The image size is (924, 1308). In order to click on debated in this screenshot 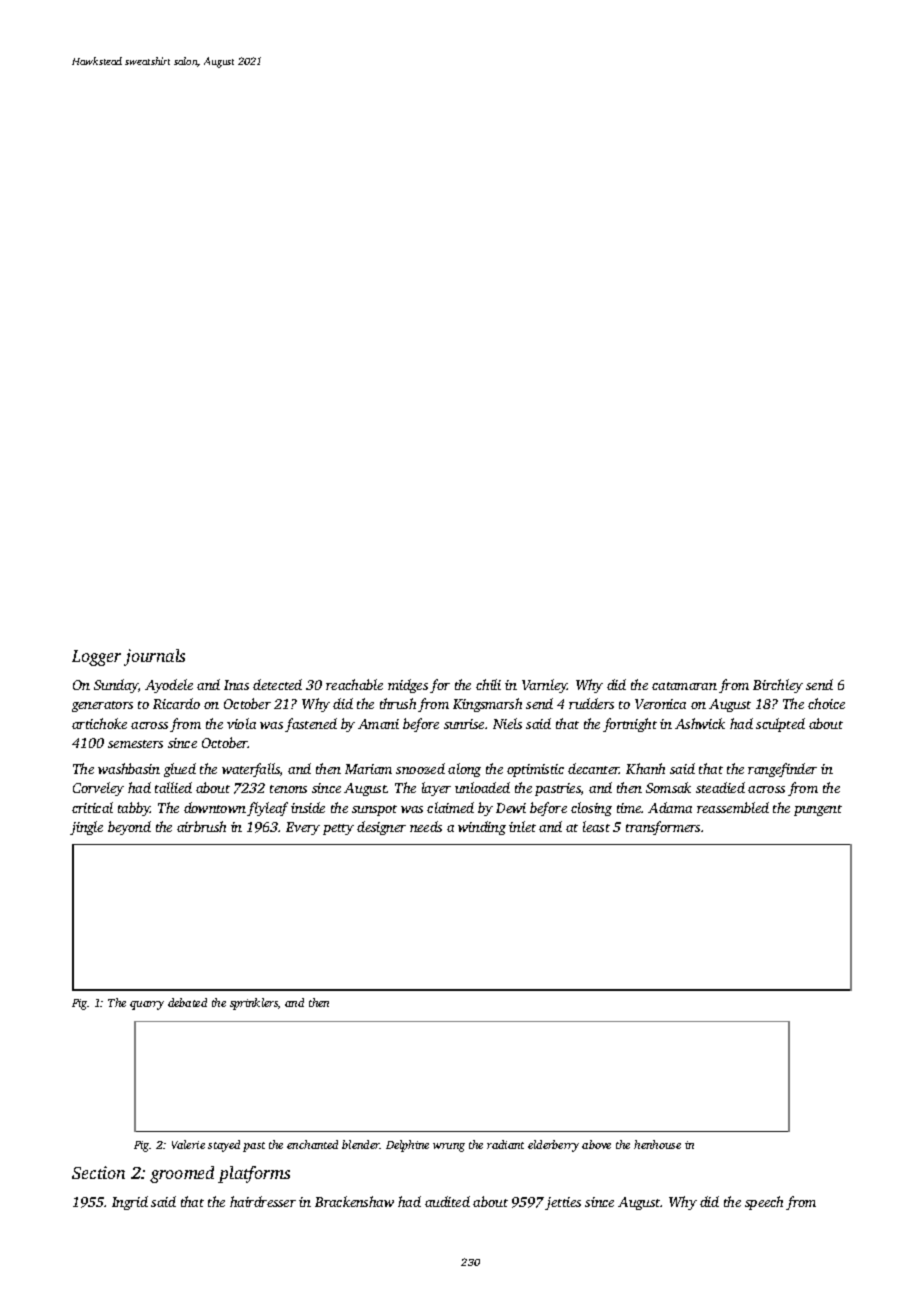, I will do `click(187, 1002)`.
